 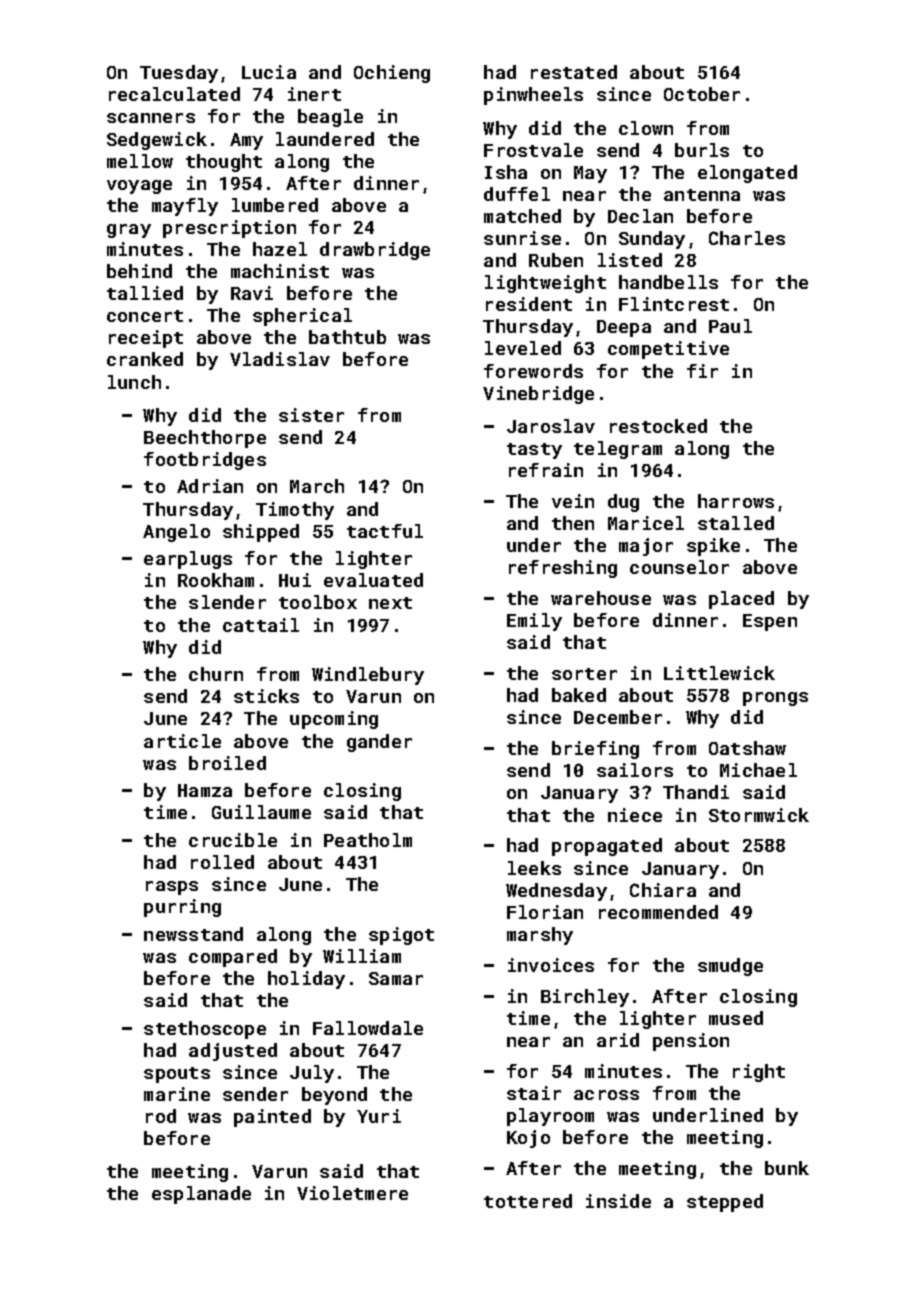 I want to click on lumbered, so click(x=275, y=205).
